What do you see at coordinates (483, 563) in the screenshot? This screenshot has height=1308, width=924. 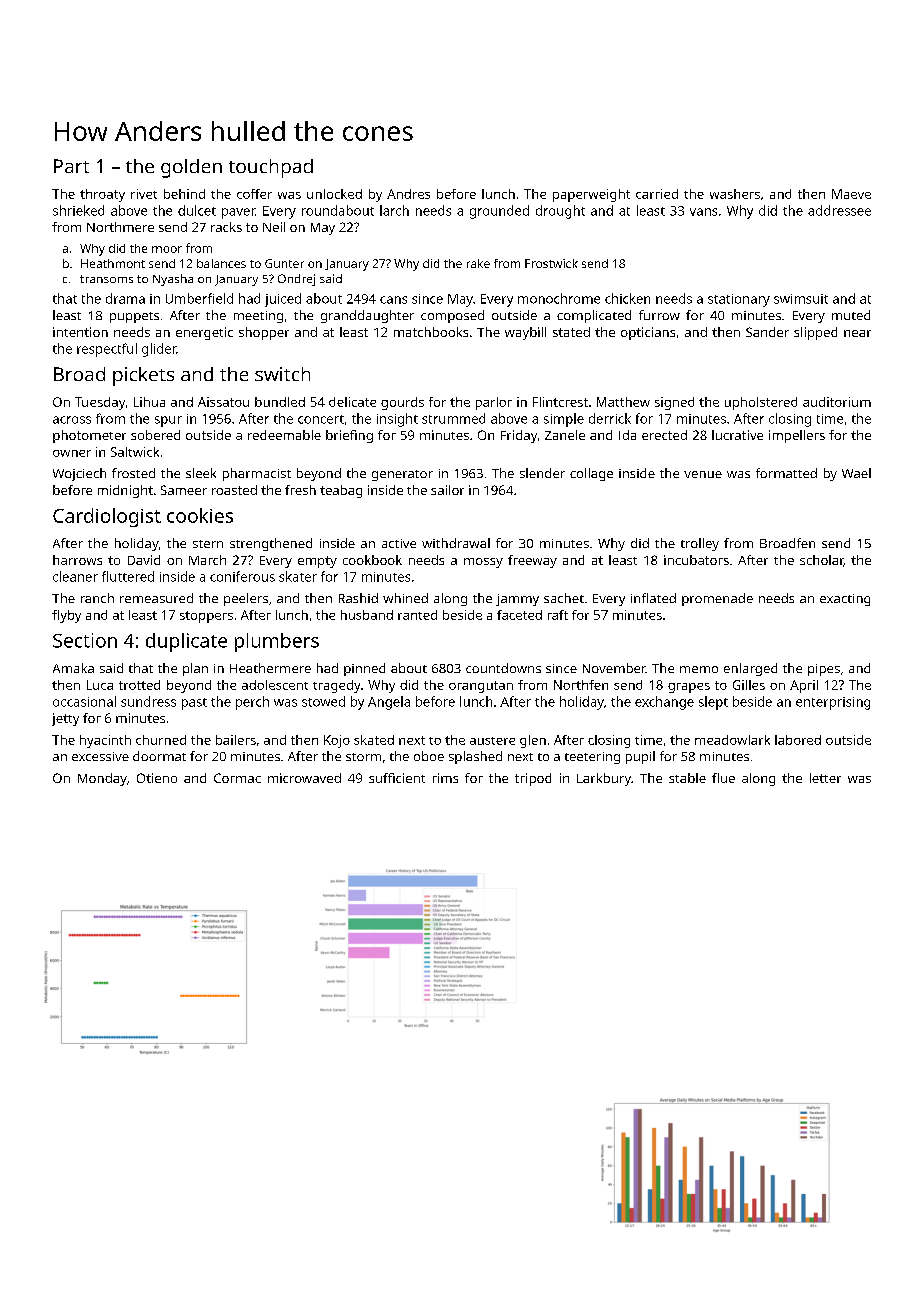 I see `mossy` at bounding box center [483, 563].
